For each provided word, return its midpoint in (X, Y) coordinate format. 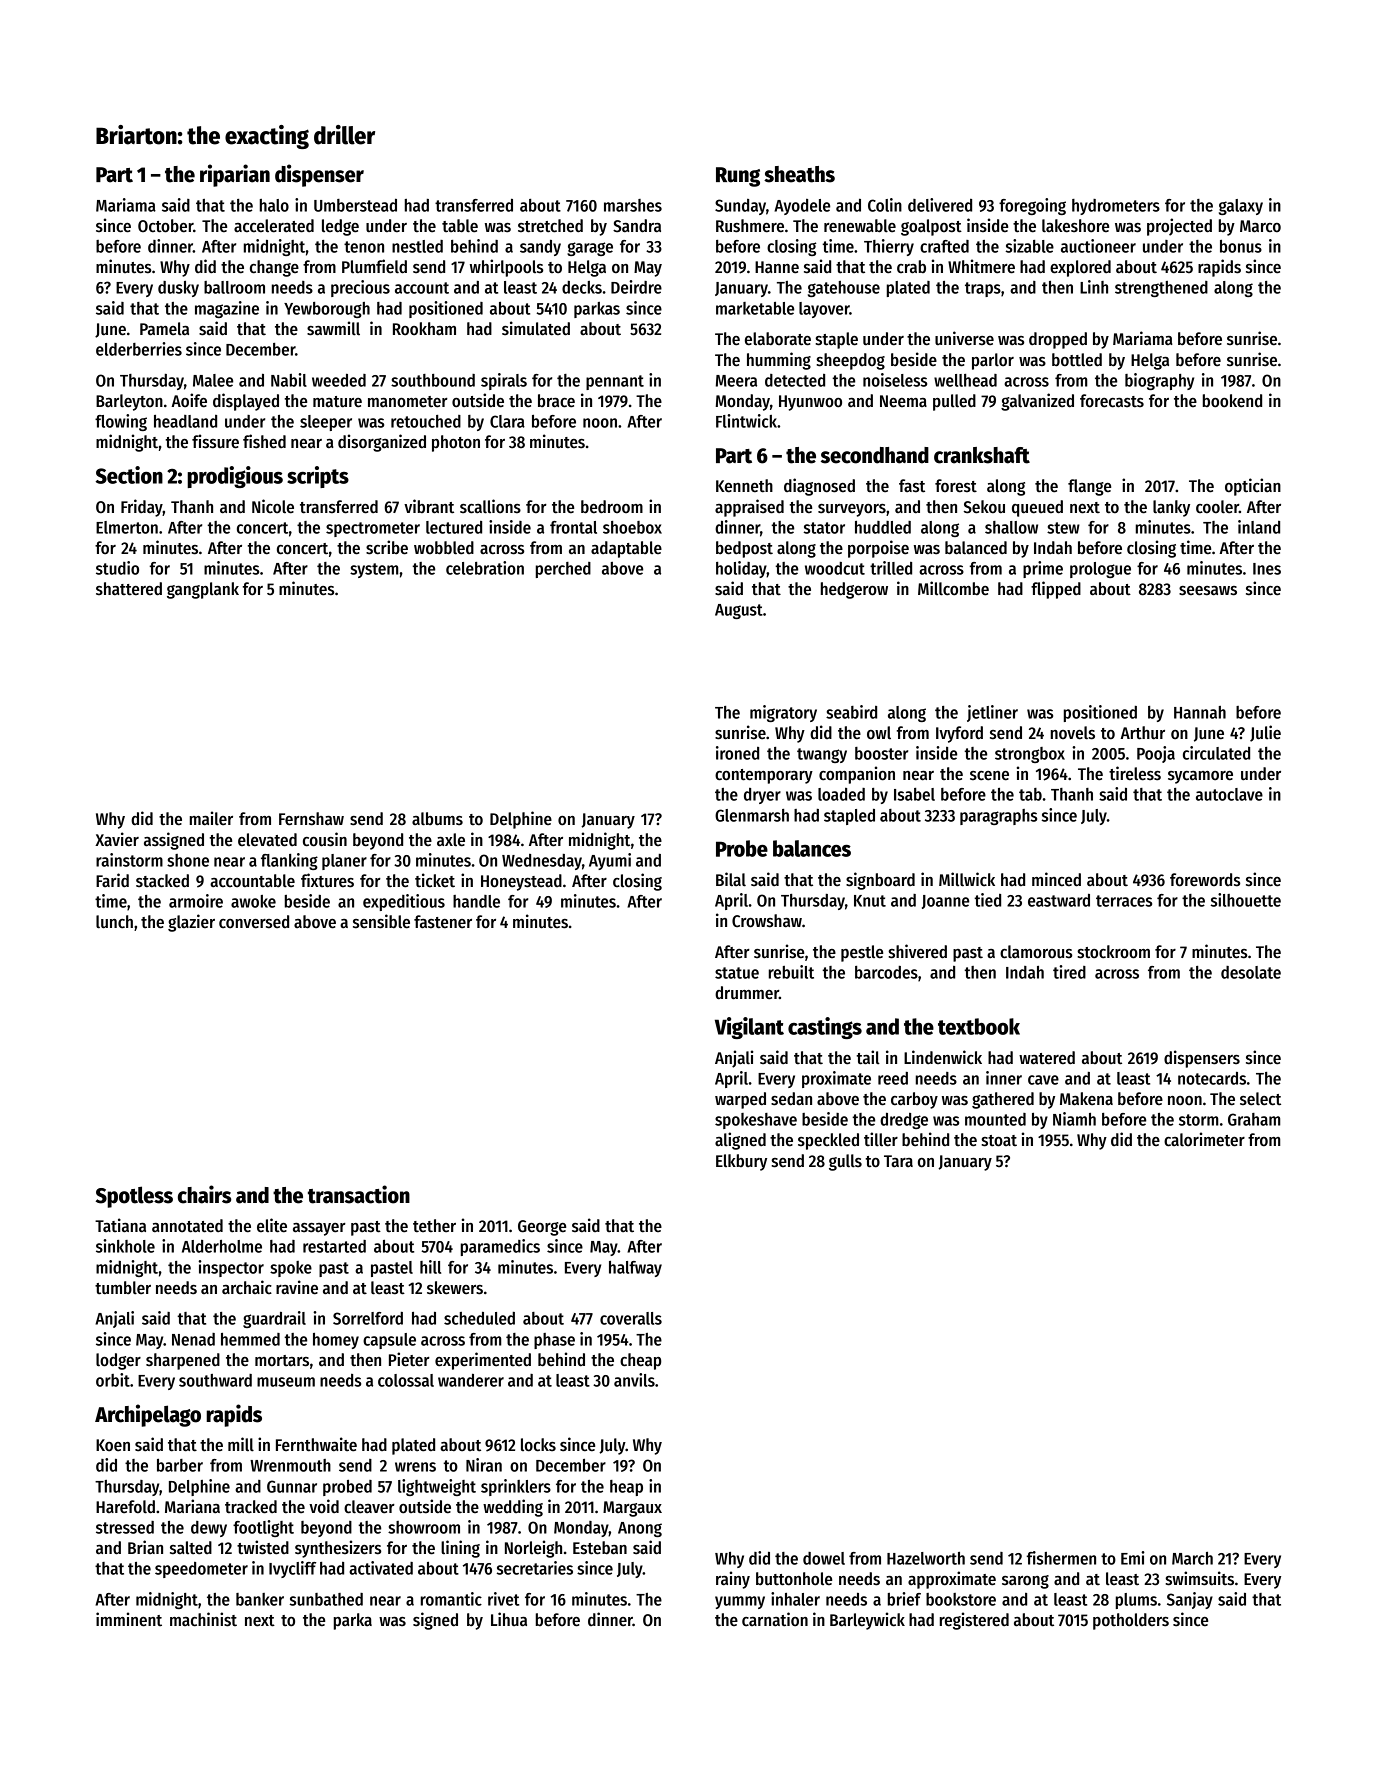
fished (264, 441)
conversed (254, 922)
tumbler (123, 1288)
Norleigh (533, 1549)
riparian (235, 175)
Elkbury (741, 1162)
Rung (738, 177)
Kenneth (744, 486)
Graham (1254, 1119)
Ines (1267, 569)
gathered (1003, 1100)
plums (1136, 1601)
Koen (113, 1445)
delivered (940, 205)
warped (740, 1100)
